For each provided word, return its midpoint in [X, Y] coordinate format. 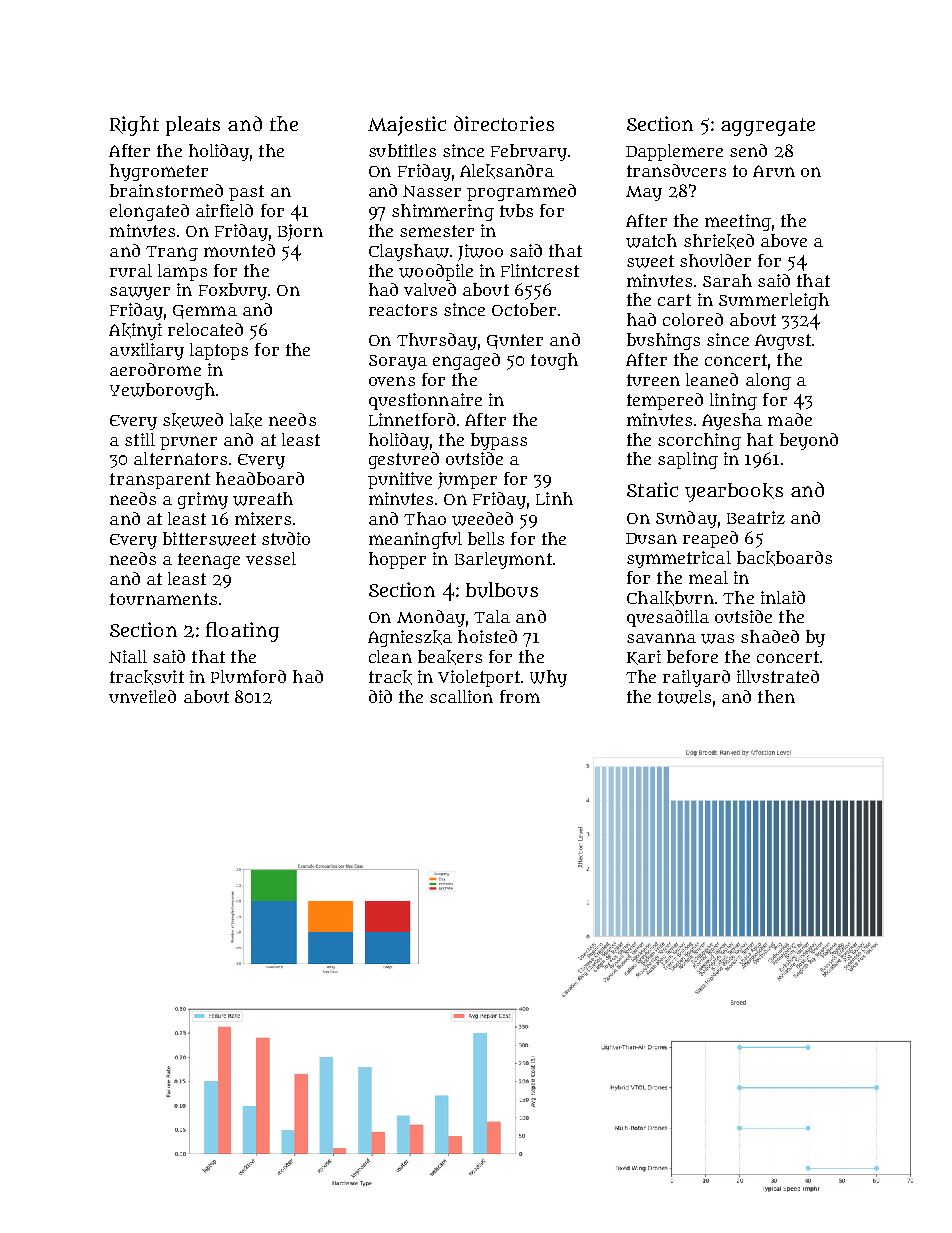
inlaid [783, 597]
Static [652, 489]
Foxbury [233, 291]
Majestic [407, 126]
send [748, 150]
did [380, 696]
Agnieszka [410, 638]
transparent [160, 481]
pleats [193, 126]
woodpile [436, 272]
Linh [554, 498]
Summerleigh [774, 301]
